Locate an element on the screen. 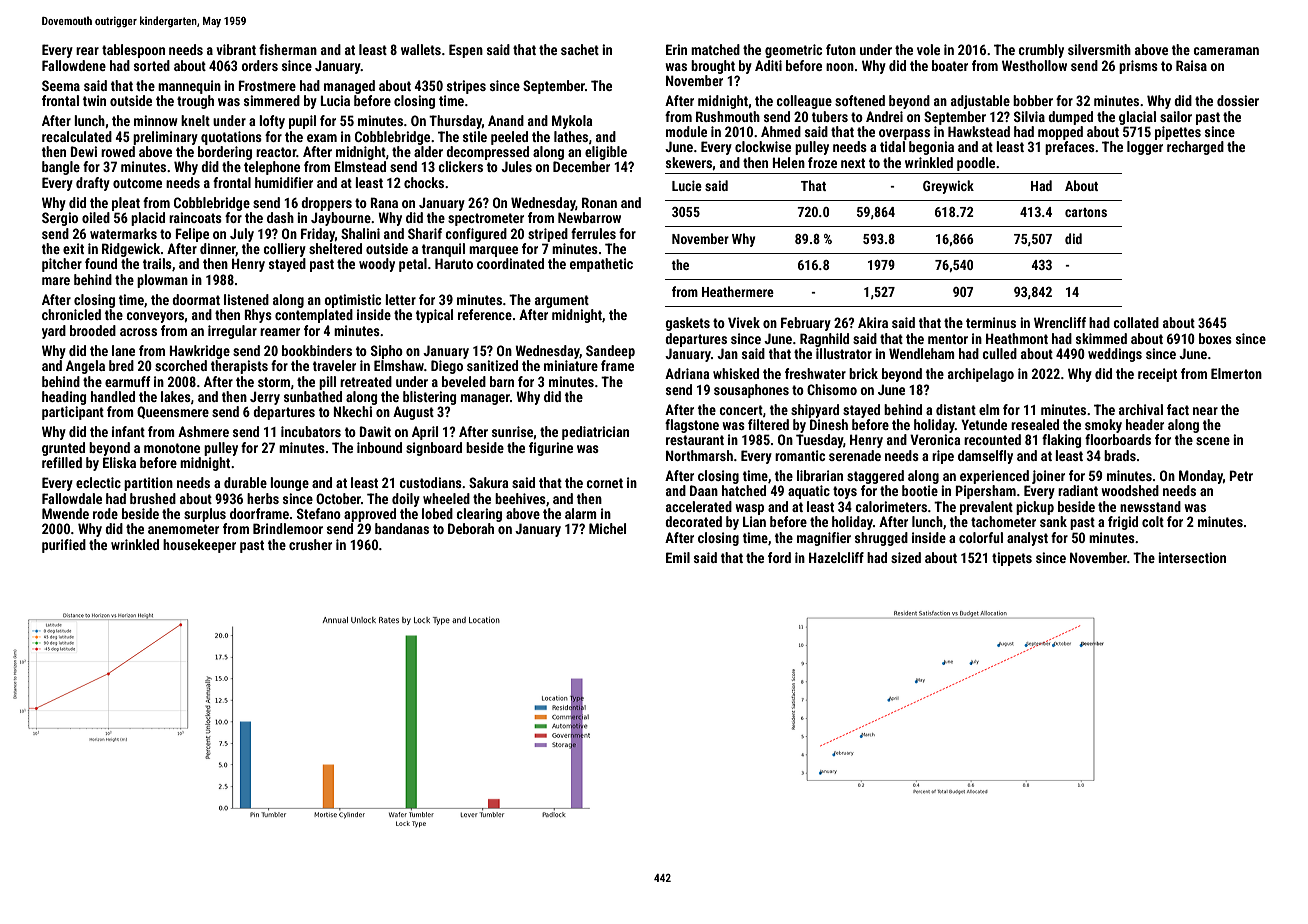 The image size is (1308, 924). recharged is located at coordinates (1195, 148).
